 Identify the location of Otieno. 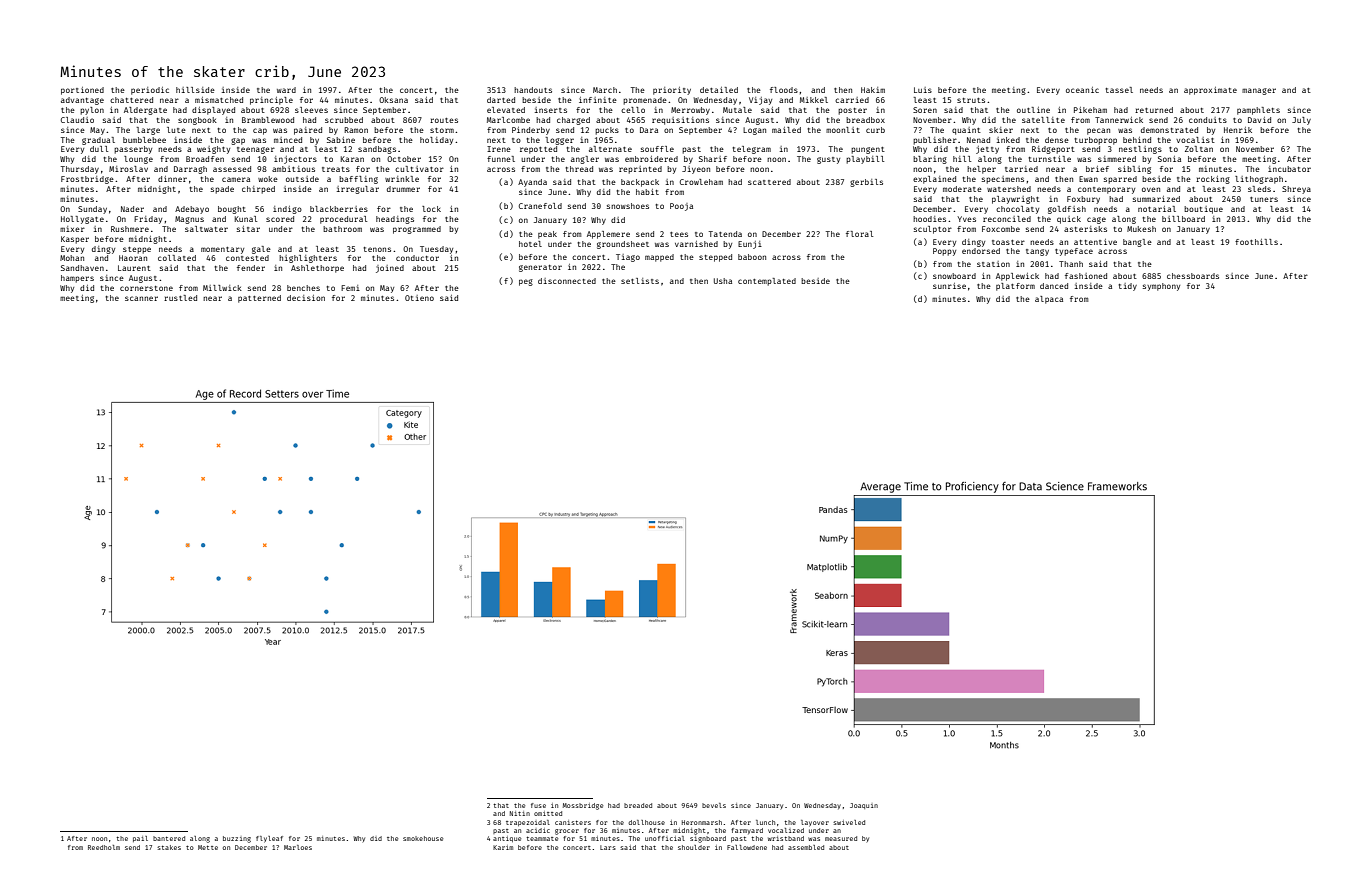
(419, 298).
